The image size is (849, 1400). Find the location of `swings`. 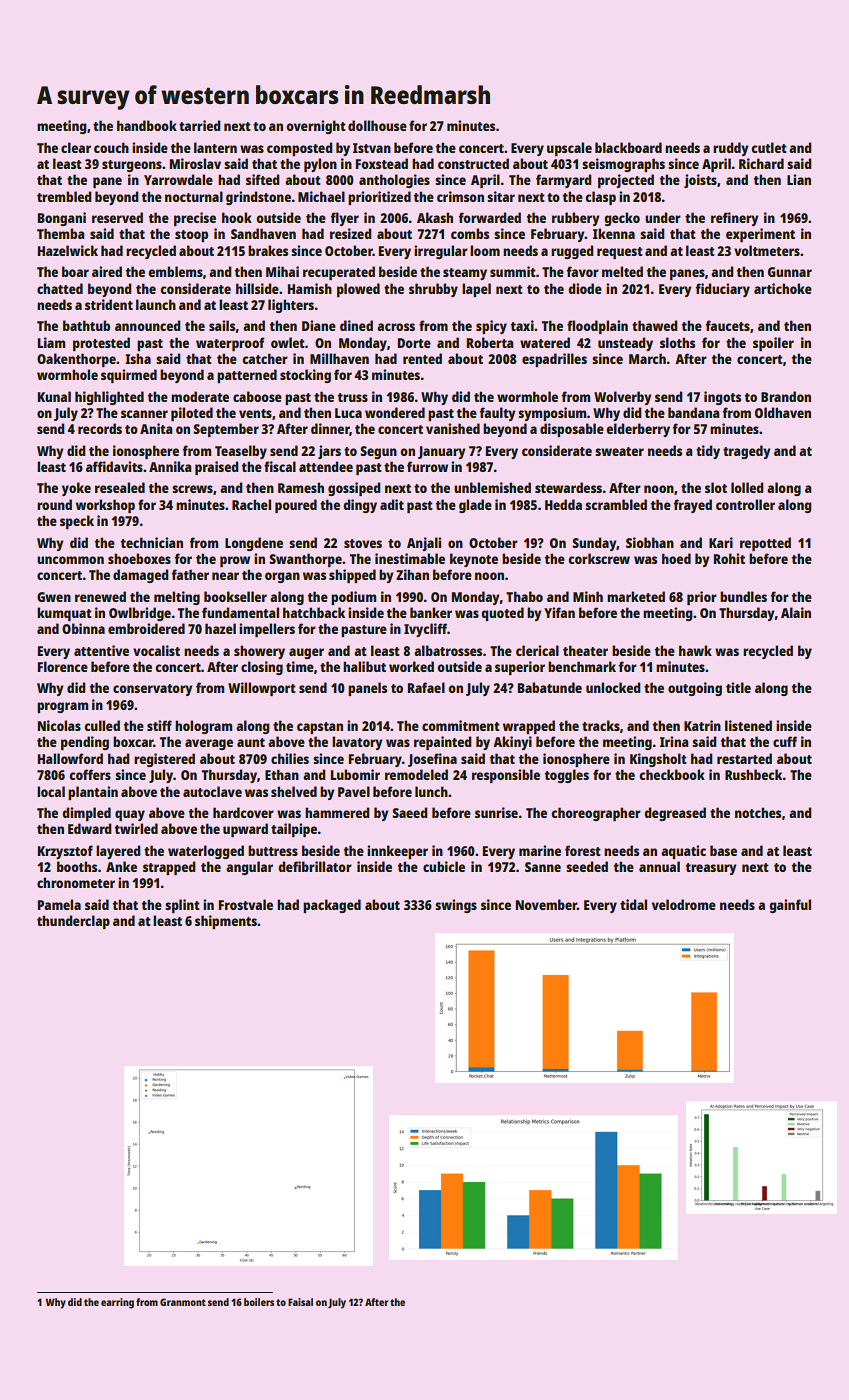

swings is located at coordinates (456, 906).
